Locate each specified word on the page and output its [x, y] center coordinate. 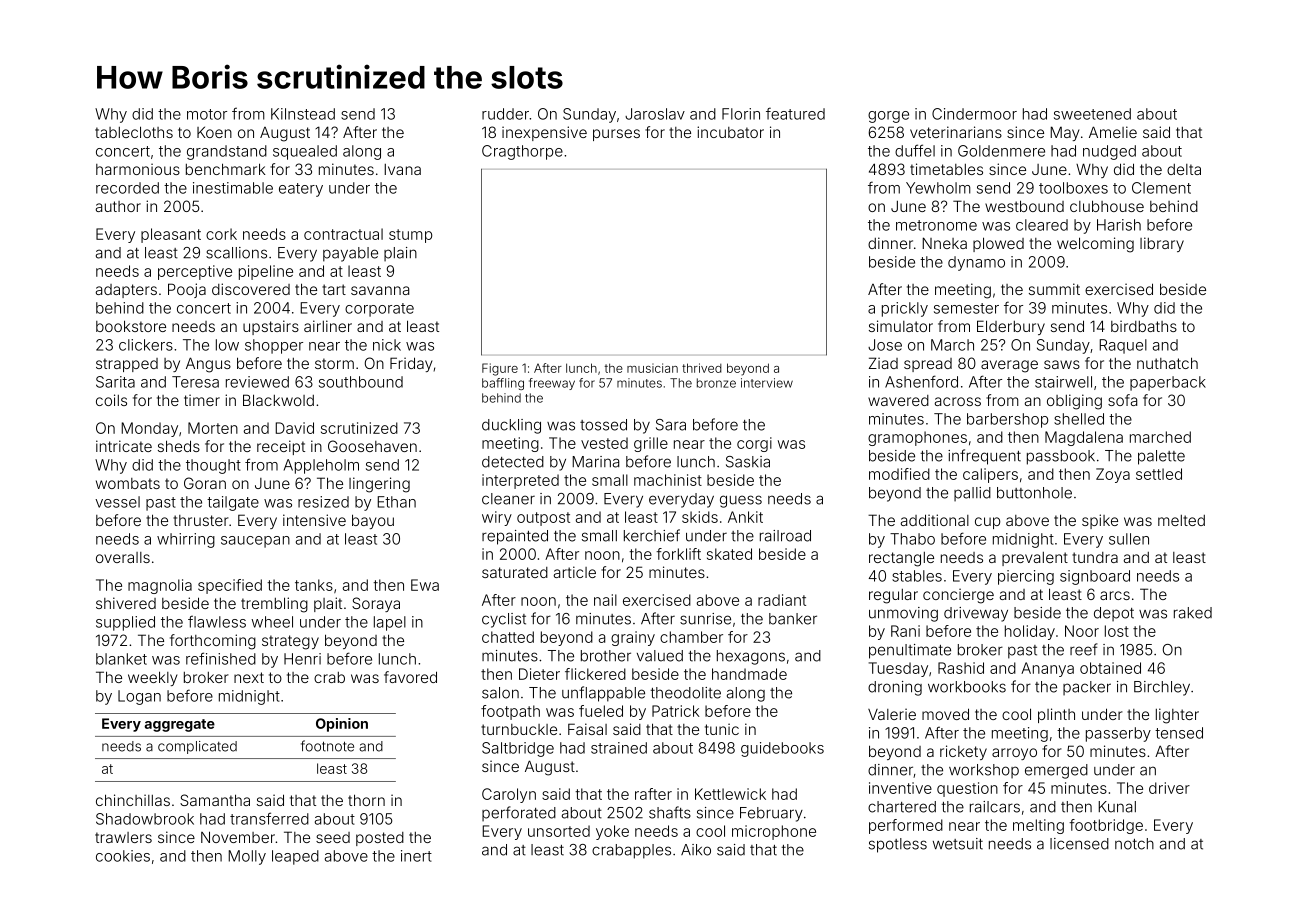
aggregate [179, 725]
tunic [722, 729]
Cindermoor [974, 114]
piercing [1026, 577]
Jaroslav [655, 114]
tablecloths [134, 132]
